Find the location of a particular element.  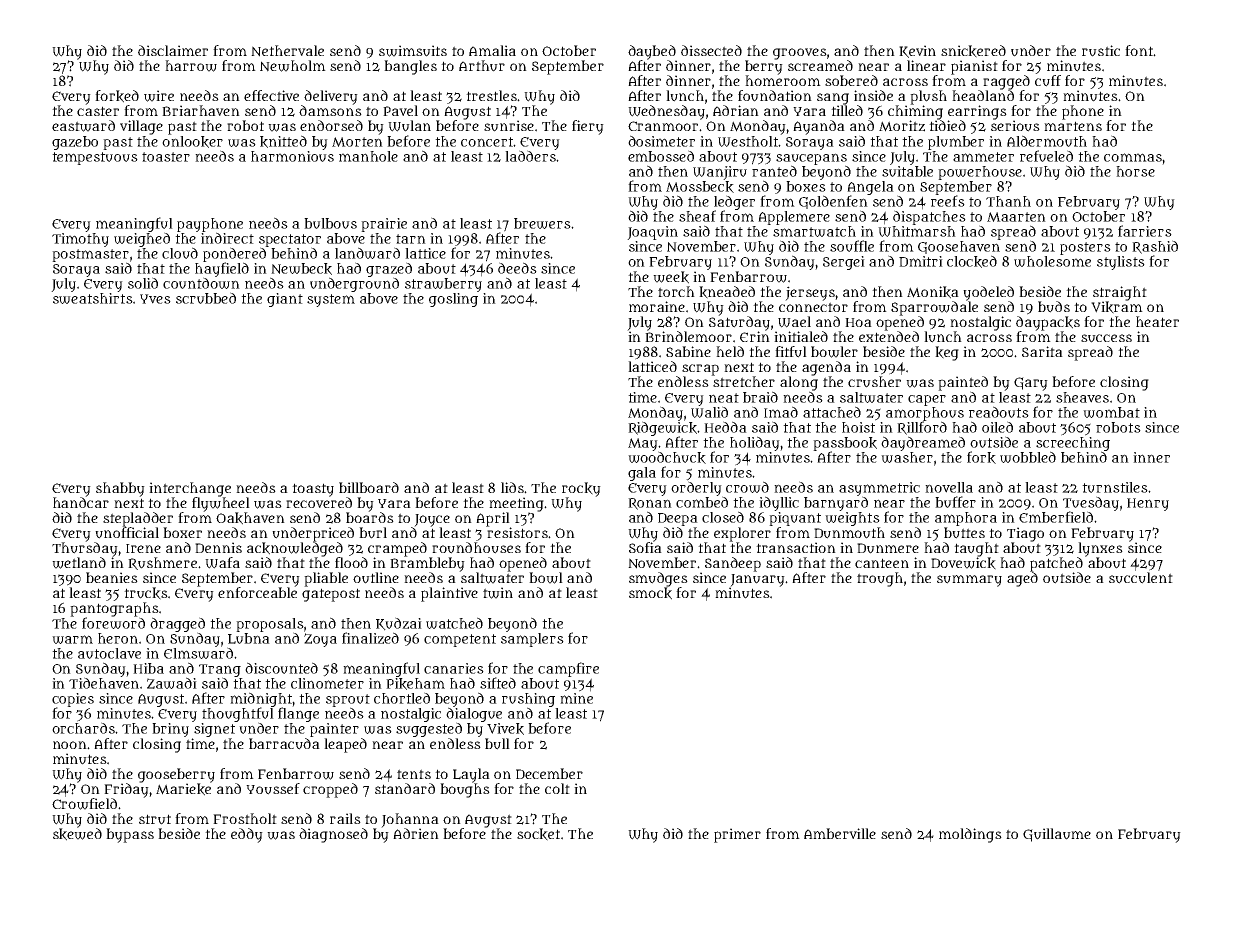

May is located at coordinates (643, 444).
